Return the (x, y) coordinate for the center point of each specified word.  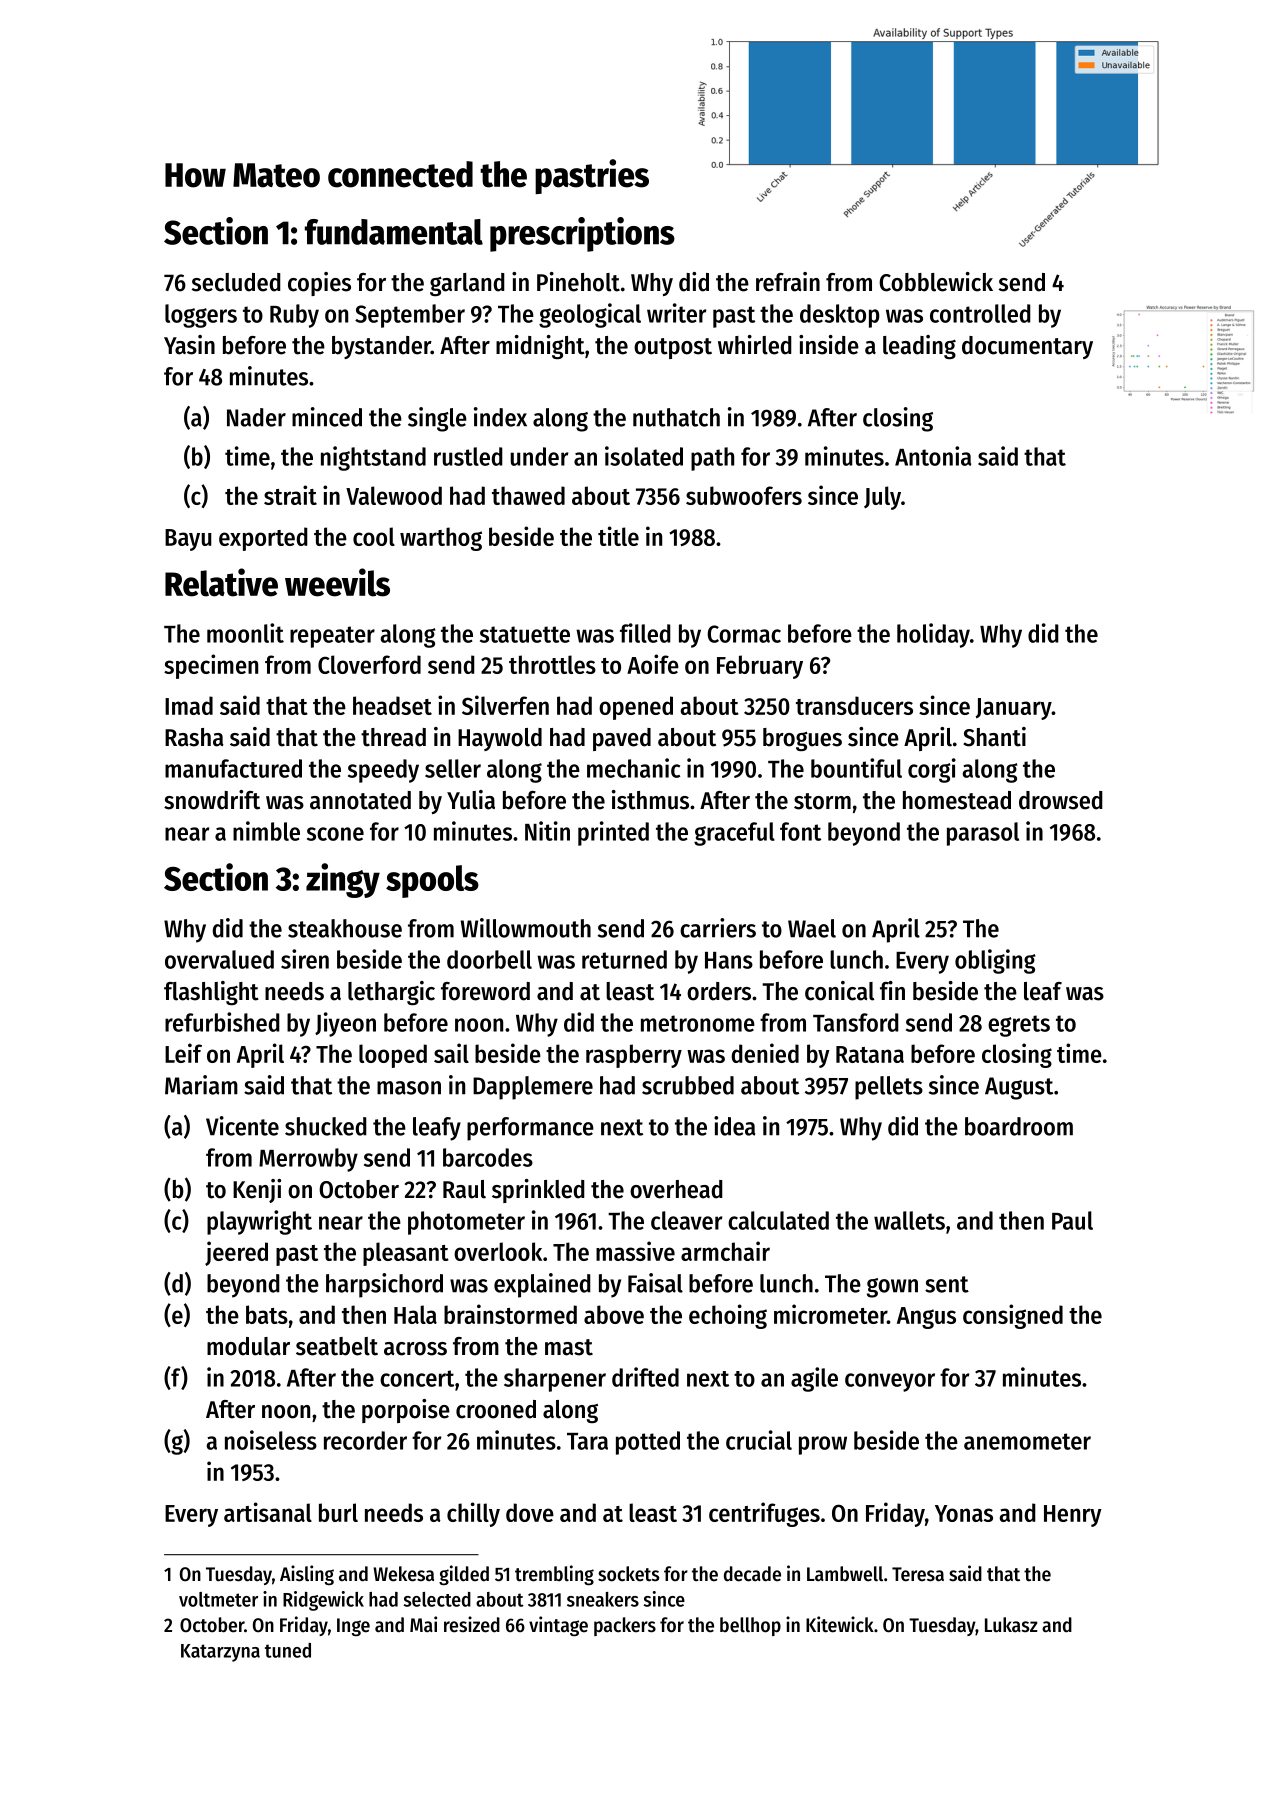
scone (335, 834)
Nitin (547, 831)
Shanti (994, 737)
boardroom (1019, 1126)
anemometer (1027, 1441)
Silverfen (505, 705)
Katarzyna (220, 1653)
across (415, 1349)
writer (676, 313)
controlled (980, 313)
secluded (236, 282)
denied (765, 1053)
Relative (221, 582)
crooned (496, 1409)
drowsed (1061, 800)
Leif (183, 1053)
